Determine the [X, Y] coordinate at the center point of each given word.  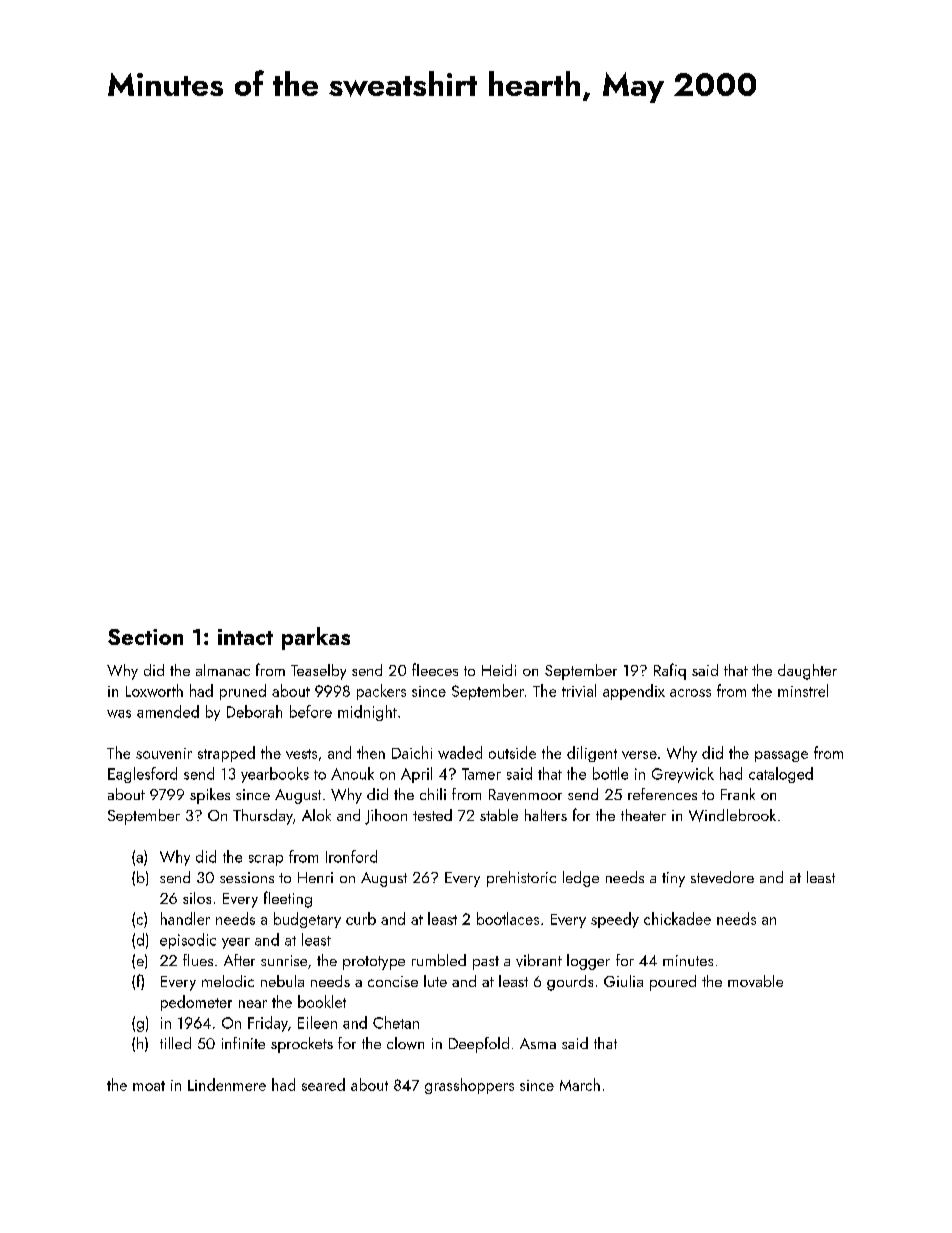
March [580, 1084]
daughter [807, 672]
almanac [223, 670]
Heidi [499, 670]
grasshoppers [469, 1086]
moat [149, 1086]
